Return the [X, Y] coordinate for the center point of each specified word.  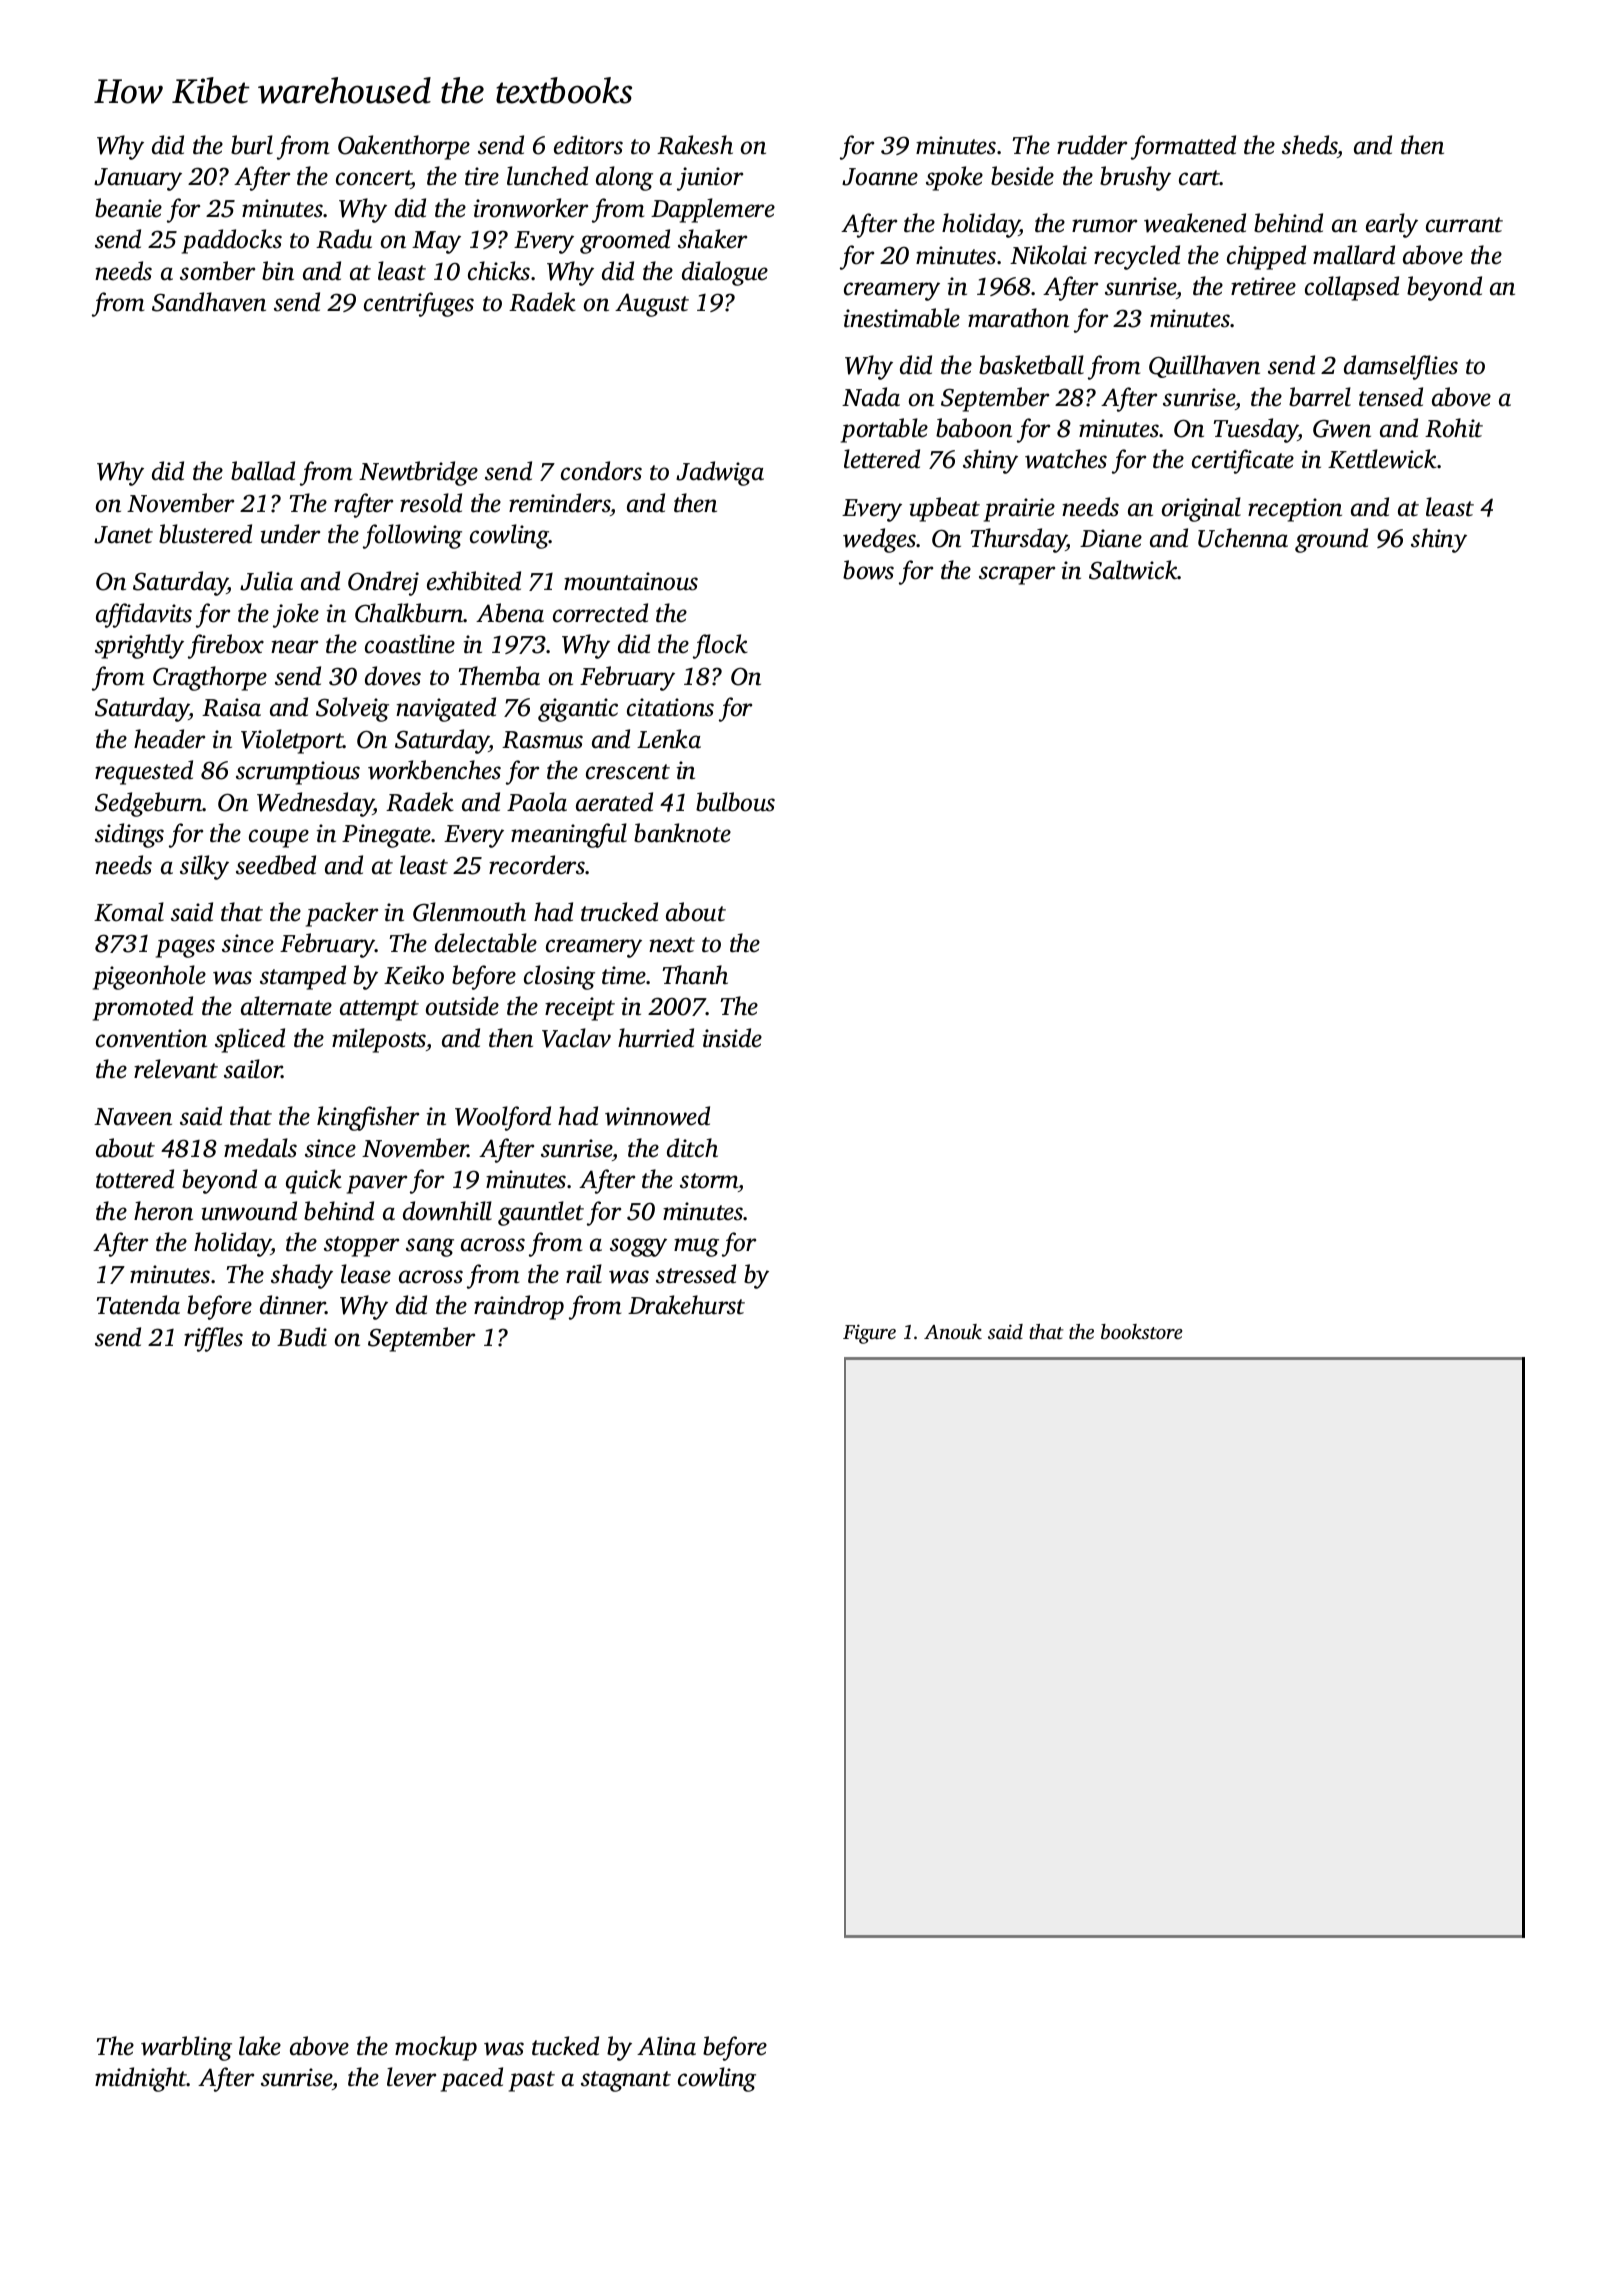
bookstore [1141, 1331]
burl [252, 145]
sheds [1310, 145]
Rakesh [695, 145]
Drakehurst [686, 1305]
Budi [302, 1337]
